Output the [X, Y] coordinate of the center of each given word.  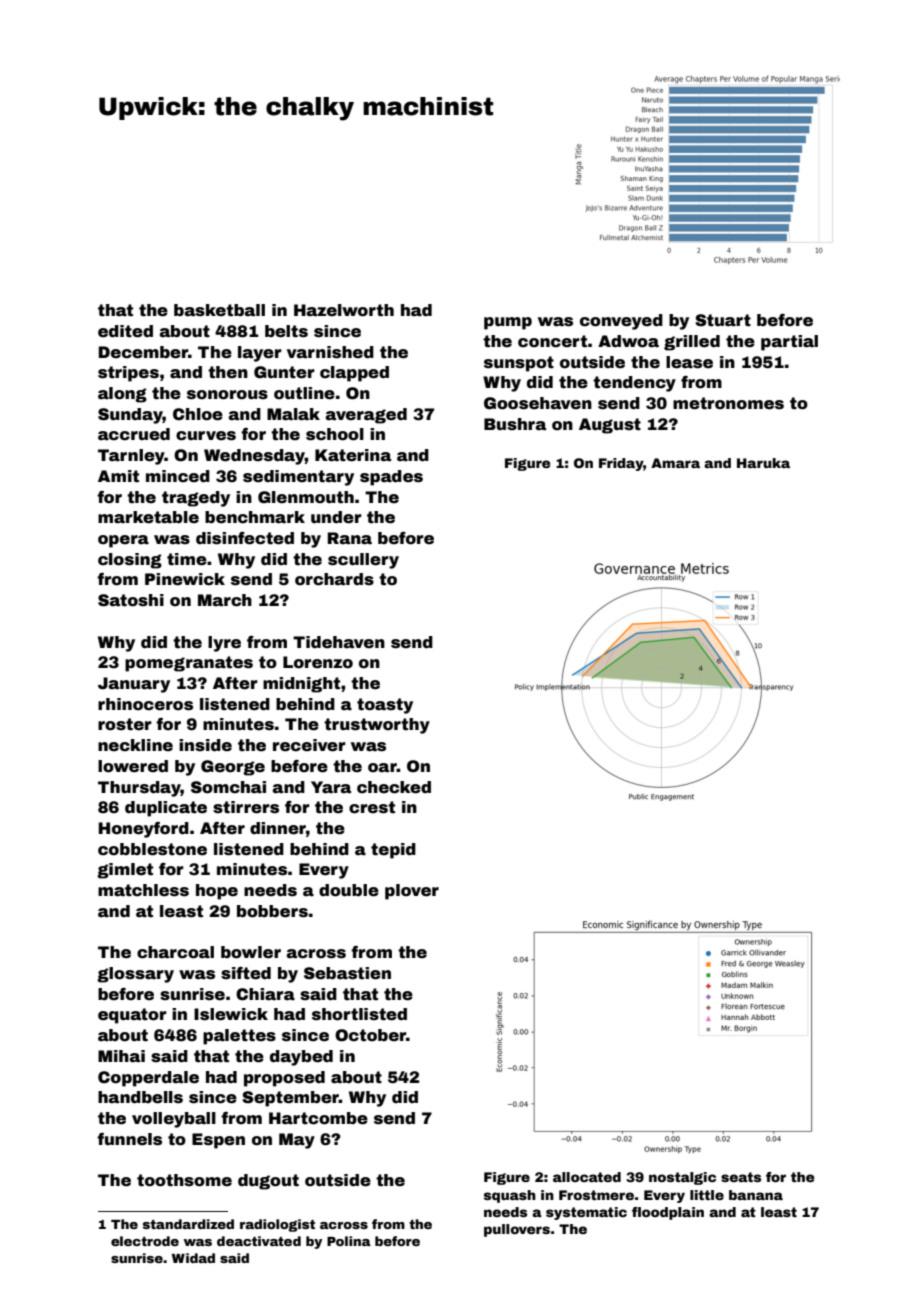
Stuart [723, 320]
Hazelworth [344, 310]
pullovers [517, 1230]
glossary [135, 975]
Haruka [763, 463]
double [349, 890]
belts [286, 331]
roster [125, 724]
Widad [193, 1258]
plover [412, 892]
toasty [385, 706]
